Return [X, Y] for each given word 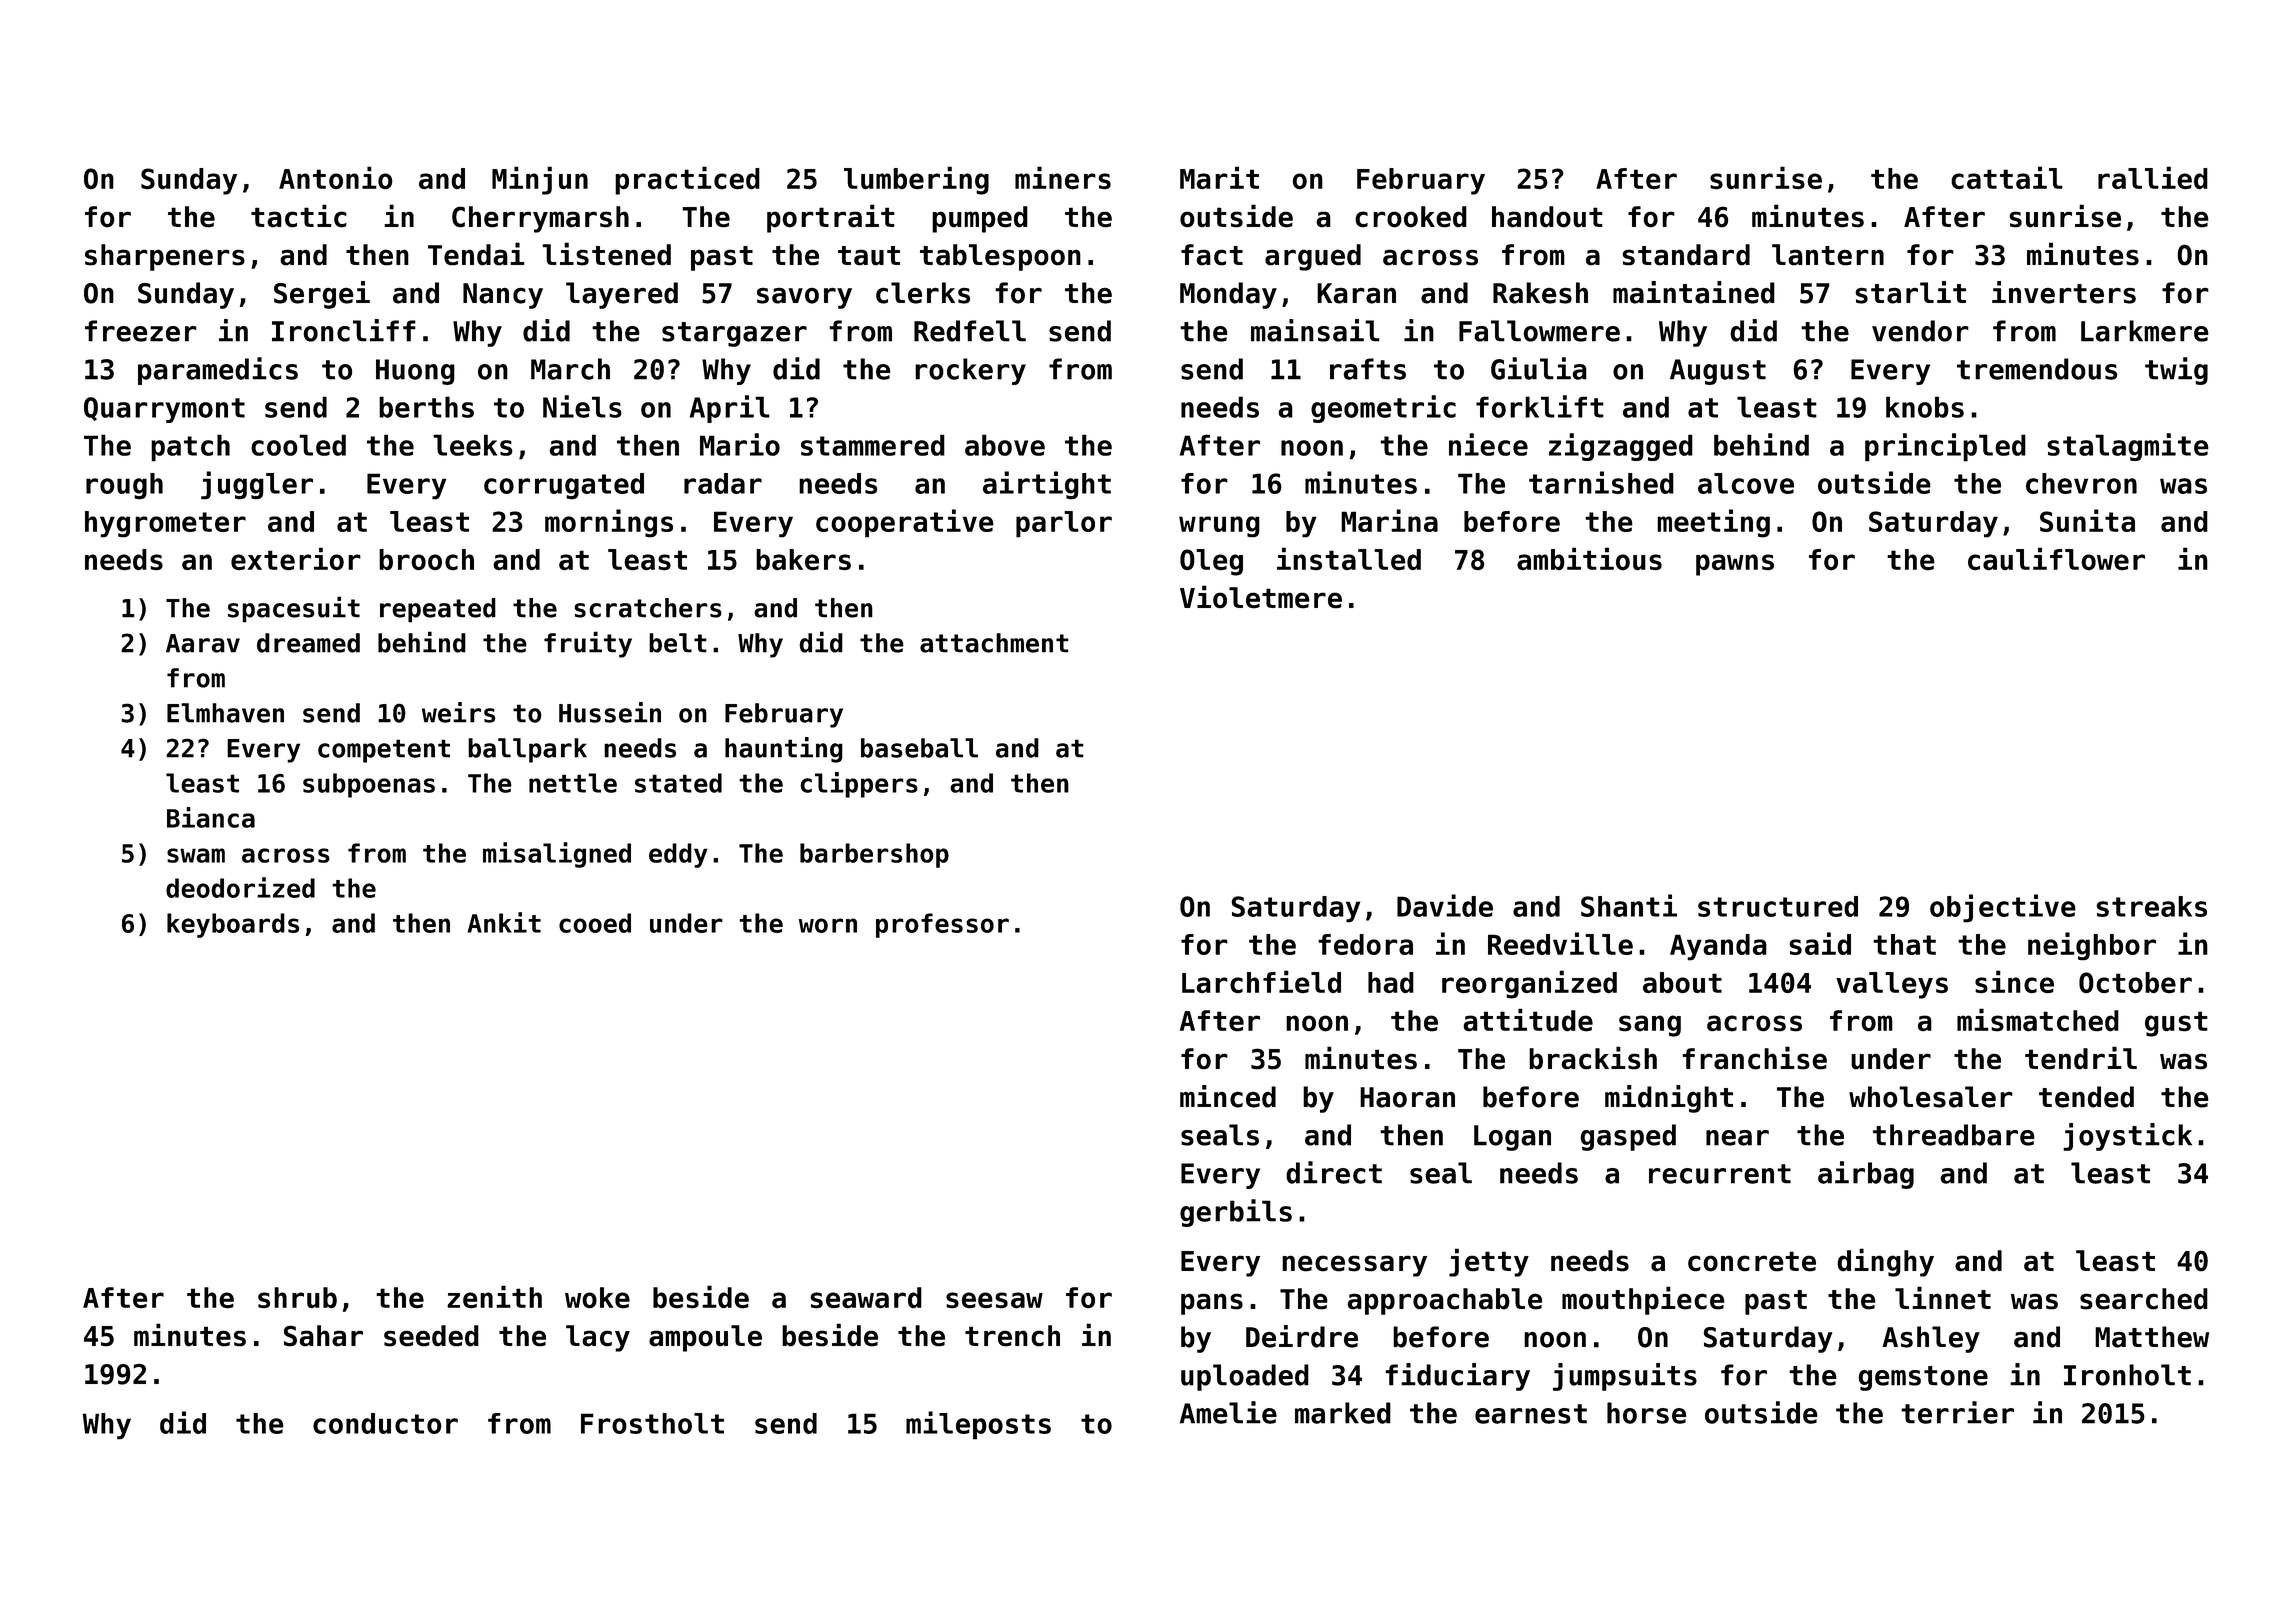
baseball [919, 748]
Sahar [323, 1336]
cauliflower [2056, 559]
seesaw [994, 1300]
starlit [1910, 292]
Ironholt [2127, 1375]
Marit [1219, 178]
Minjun [540, 180]
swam [196, 855]
